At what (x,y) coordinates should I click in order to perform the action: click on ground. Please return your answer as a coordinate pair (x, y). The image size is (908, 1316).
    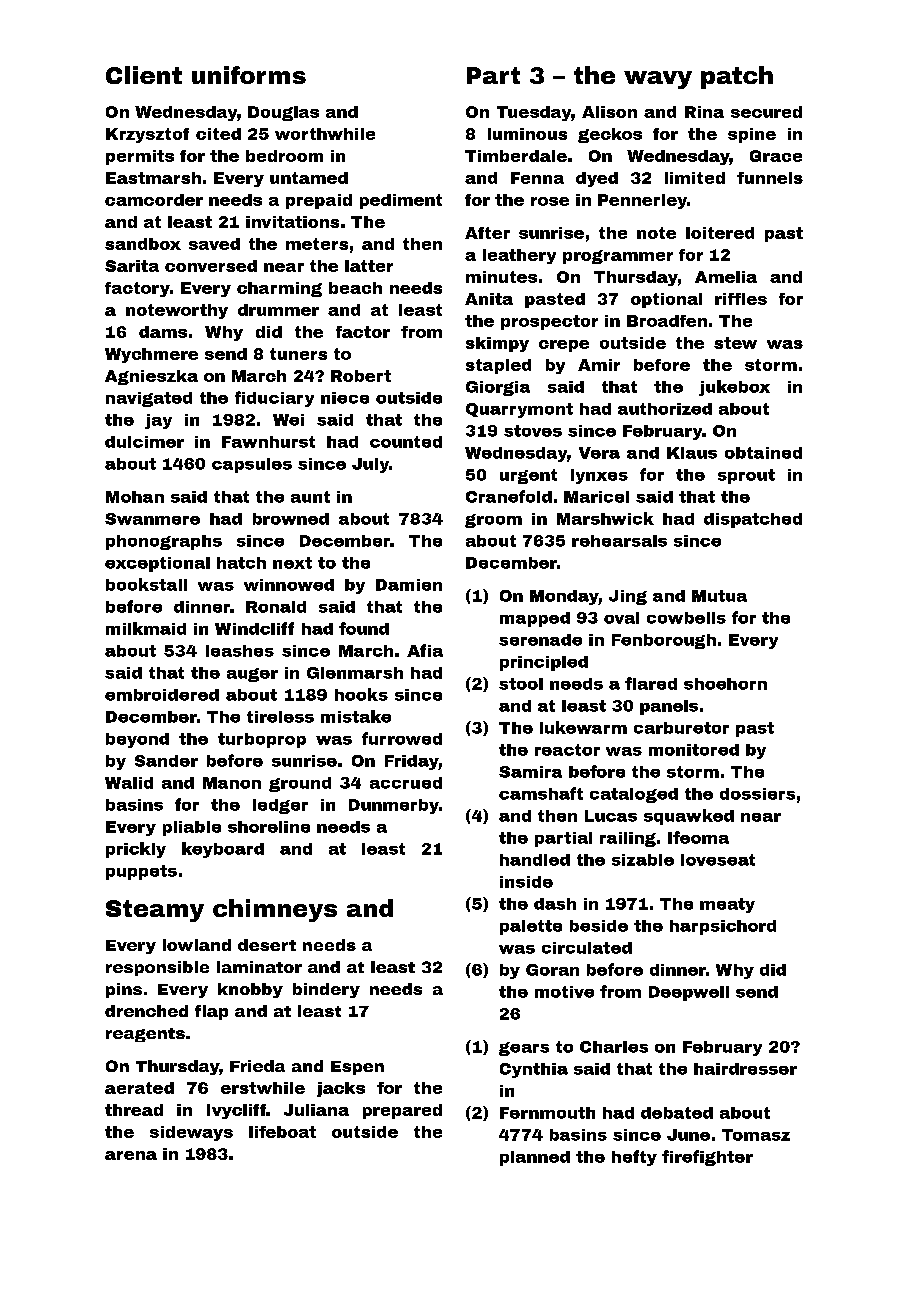
    Looking at the image, I should click on (300, 784).
